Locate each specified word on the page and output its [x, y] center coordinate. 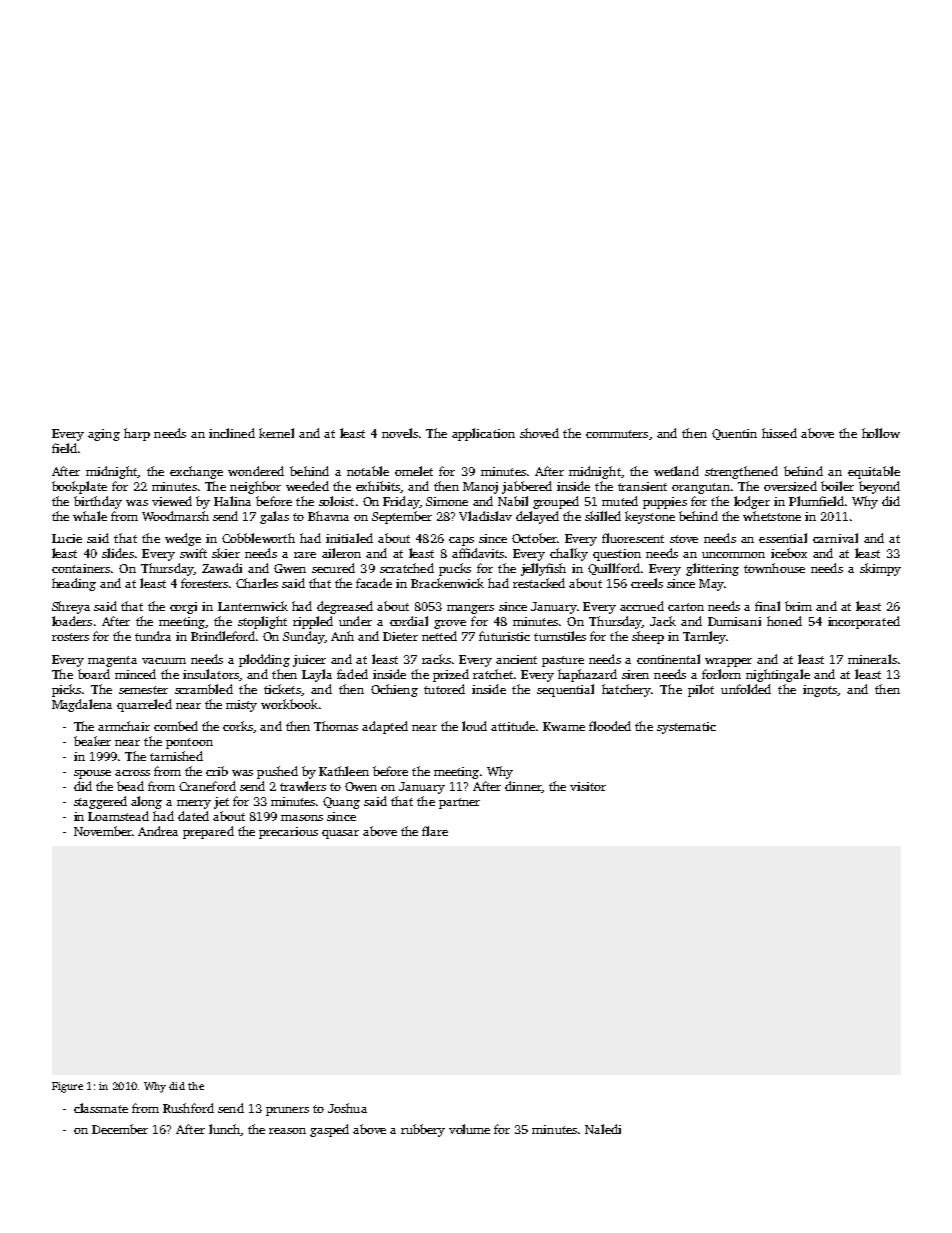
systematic [686, 728]
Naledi [603, 1129]
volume [469, 1129]
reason [287, 1131]
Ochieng [394, 690]
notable [368, 471]
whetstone [772, 516]
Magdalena [82, 705]
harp [137, 434]
